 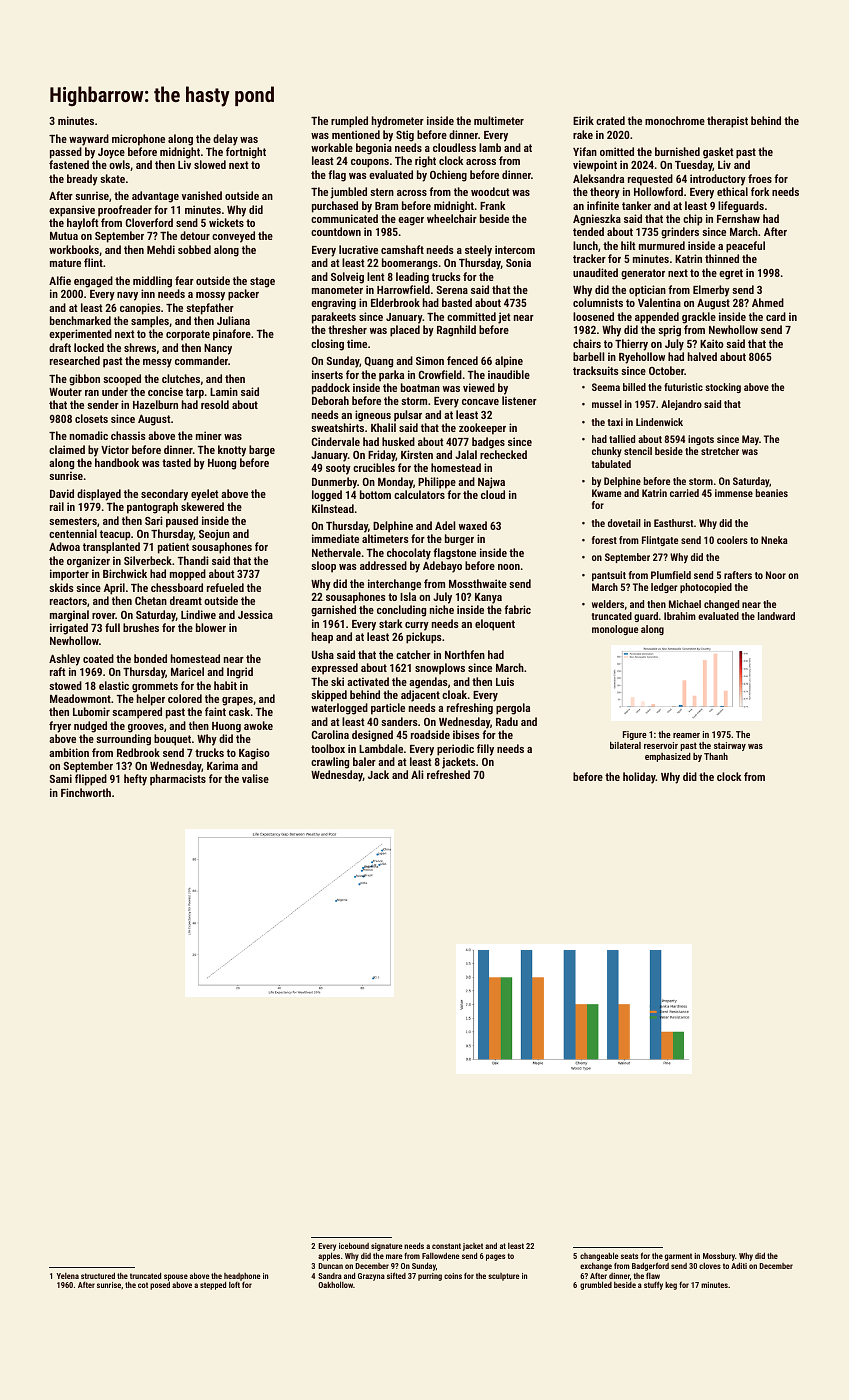 What do you see at coordinates (125, 573) in the screenshot?
I see `Birchwick` at bounding box center [125, 573].
